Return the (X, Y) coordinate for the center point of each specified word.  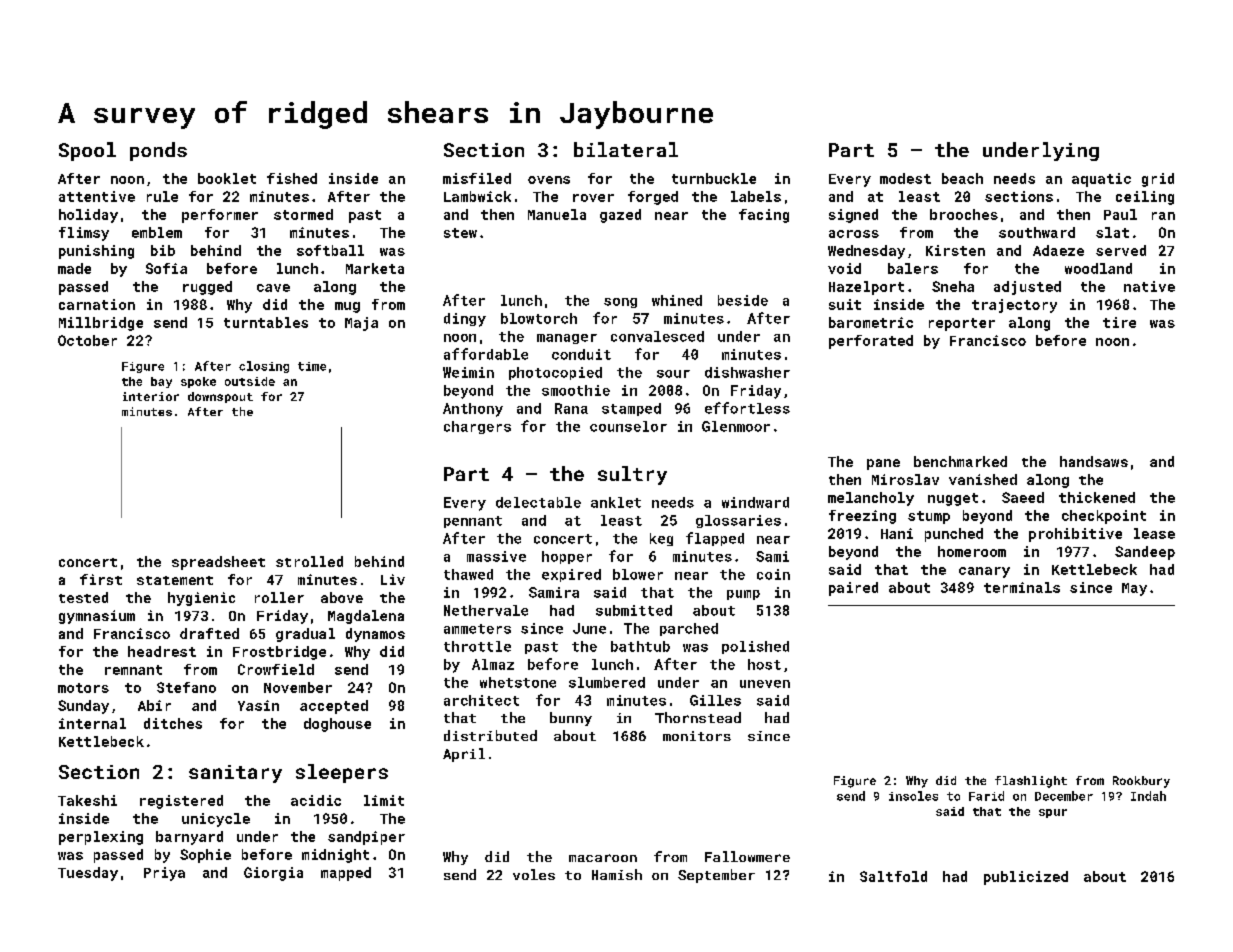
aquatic (1101, 180)
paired (853, 589)
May (1134, 589)
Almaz (493, 664)
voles (534, 874)
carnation (97, 304)
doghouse (337, 725)
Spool (87, 151)
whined (677, 300)
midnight (335, 856)
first (101, 579)
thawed (468, 574)
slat (1112, 232)
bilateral (626, 149)
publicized (1026, 878)
